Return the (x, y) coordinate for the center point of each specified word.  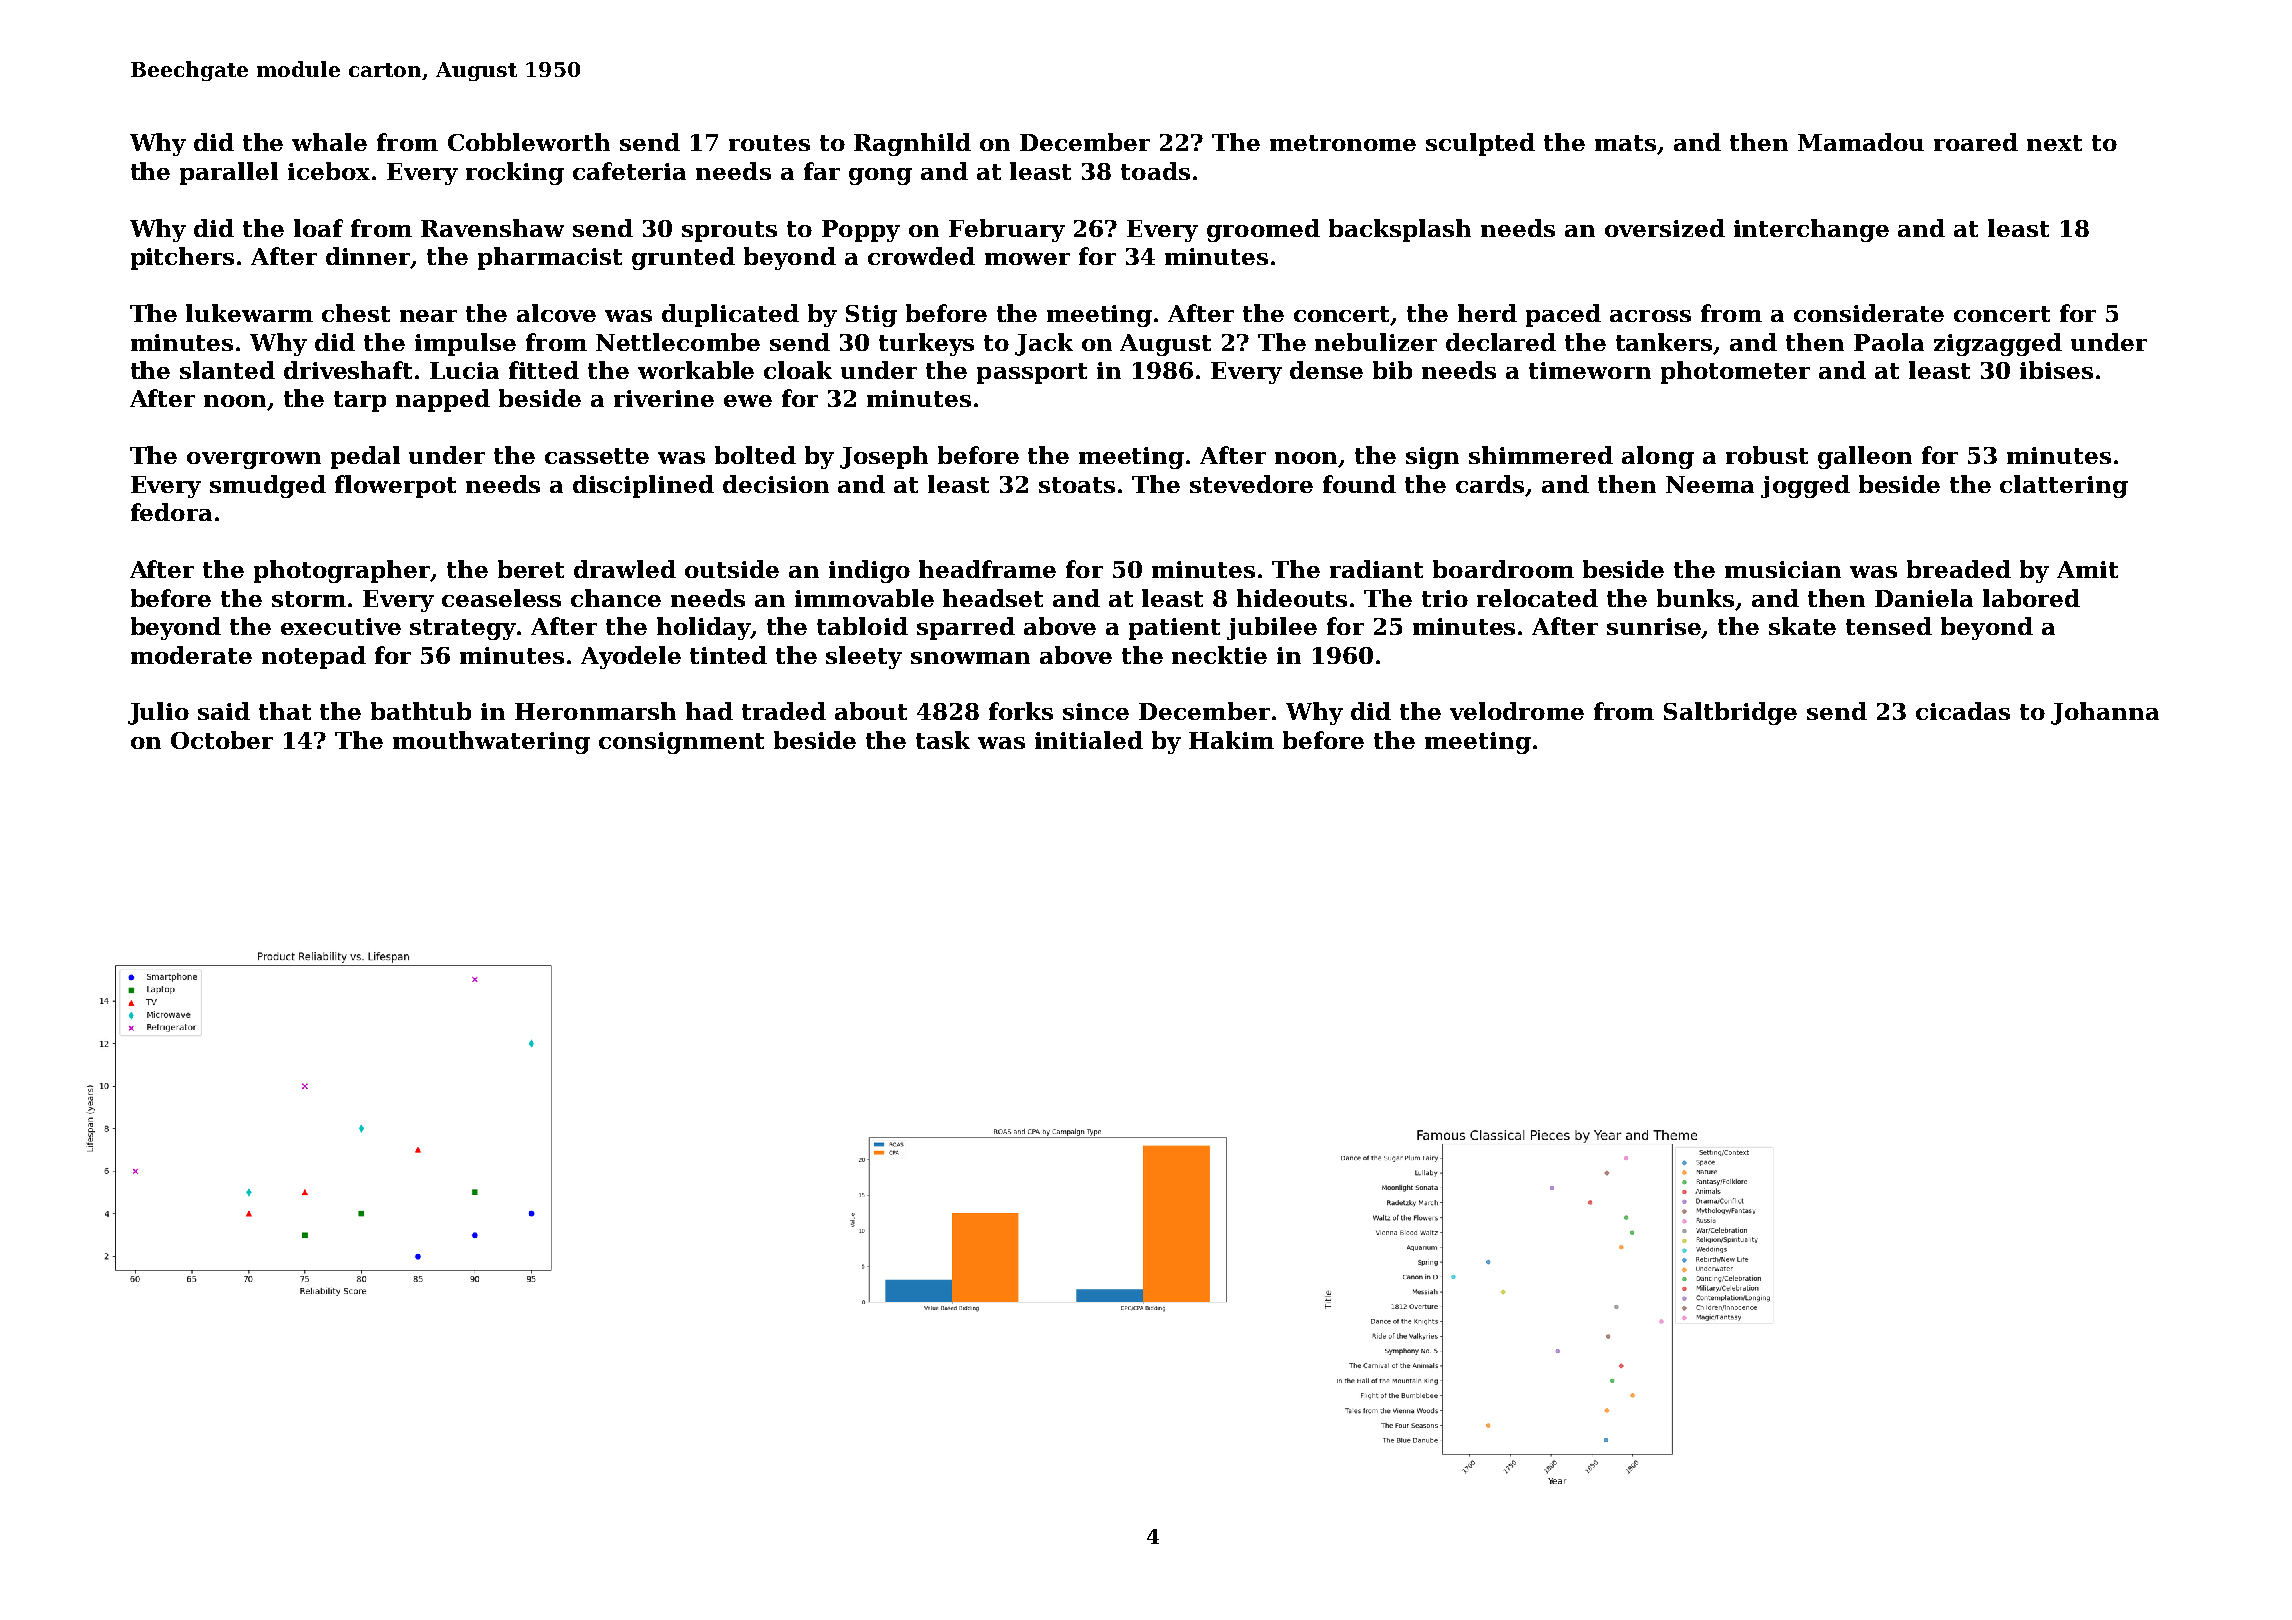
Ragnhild (912, 144)
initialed (1089, 740)
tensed (1889, 626)
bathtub (421, 711)
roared (1976, 142)
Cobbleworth (529, 142)
